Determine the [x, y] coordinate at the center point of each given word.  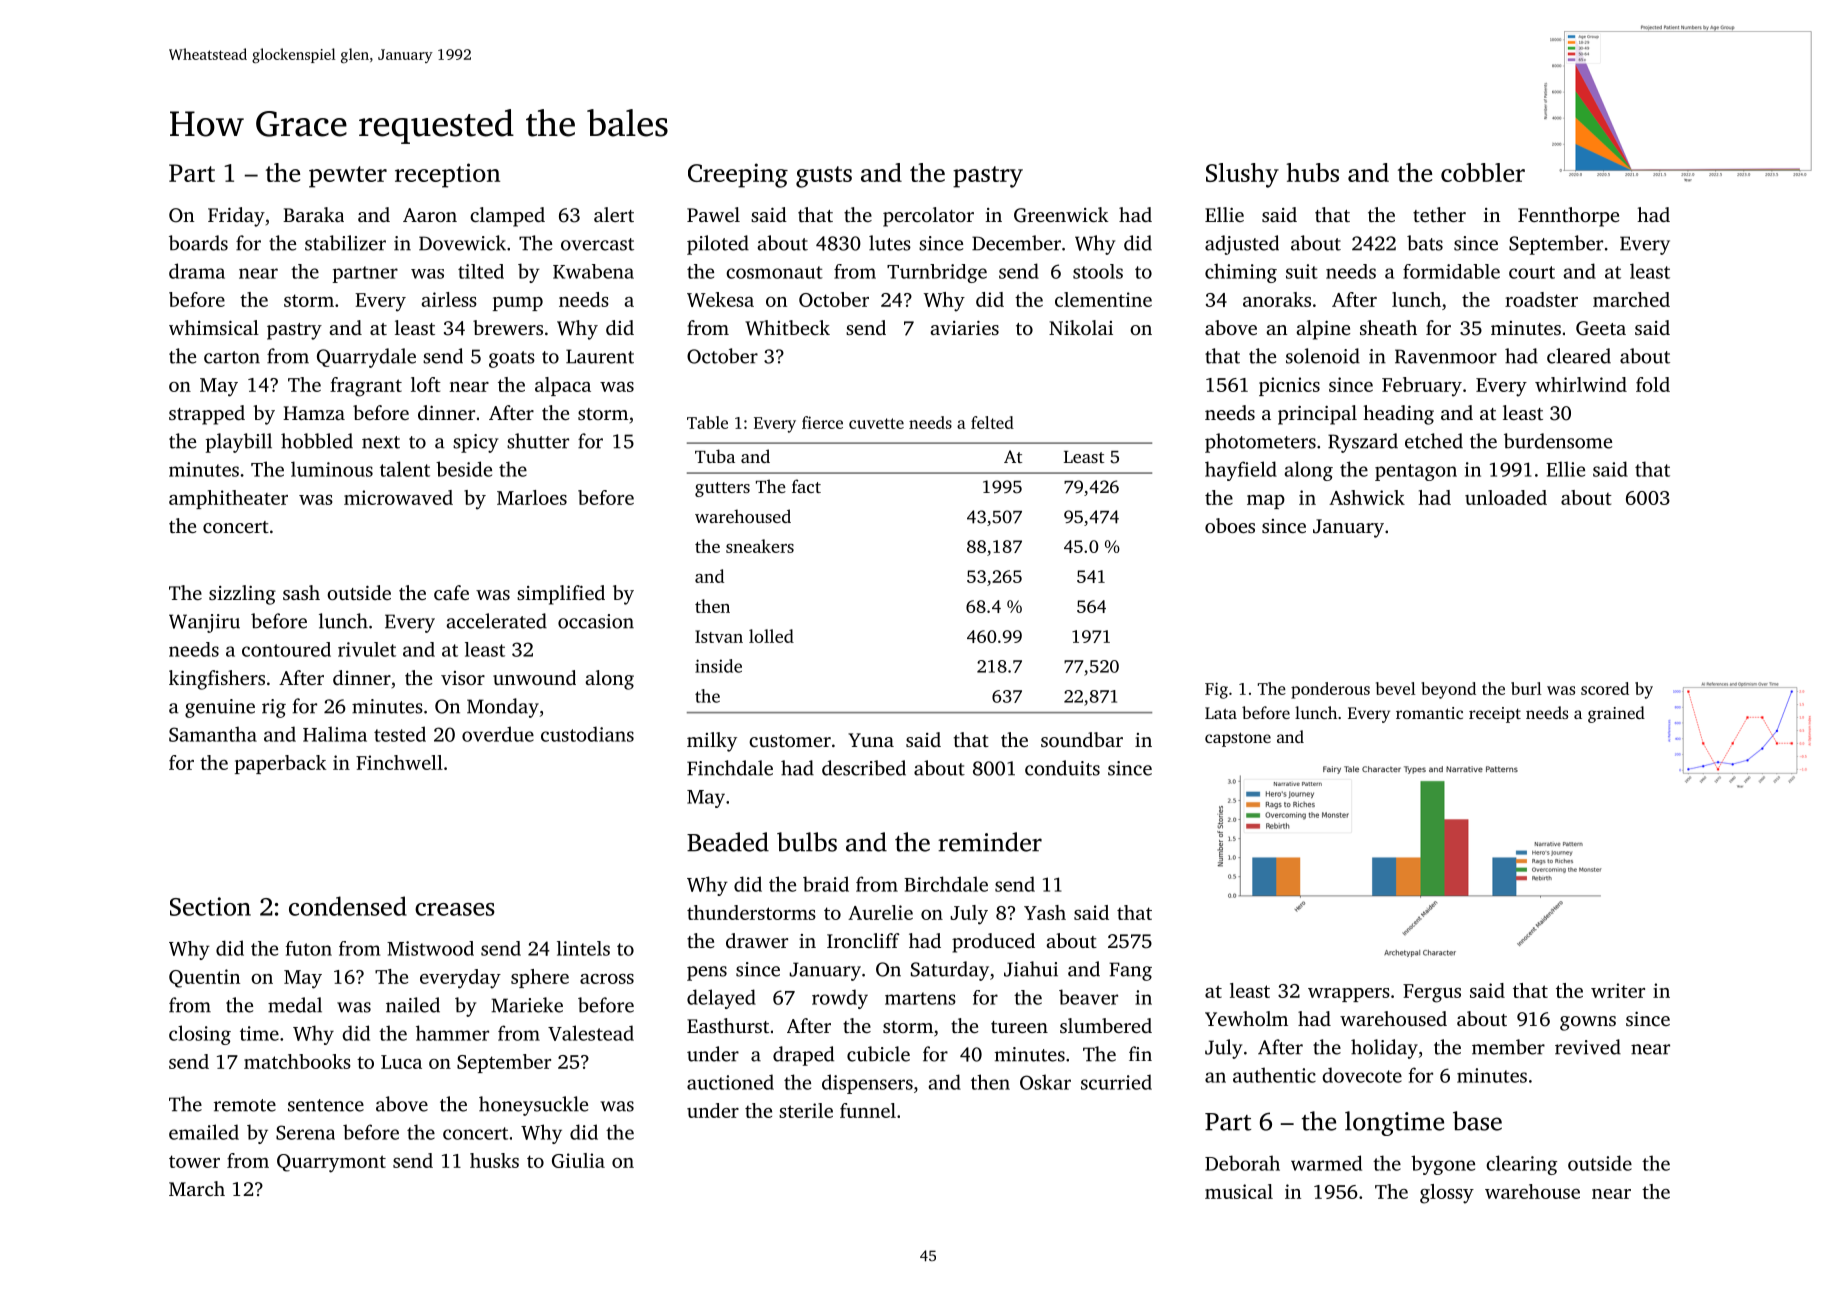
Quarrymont [331, 1163]
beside [464, 469]
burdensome [1558, 441]
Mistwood [430, 948]
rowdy [840, 999]
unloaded [1506, 497]
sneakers [760, 546]
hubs [1313, 172]
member [1508, 1047]
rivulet [367, 649]
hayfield [1241, 471]
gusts [824, 177]
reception [447, 175]
